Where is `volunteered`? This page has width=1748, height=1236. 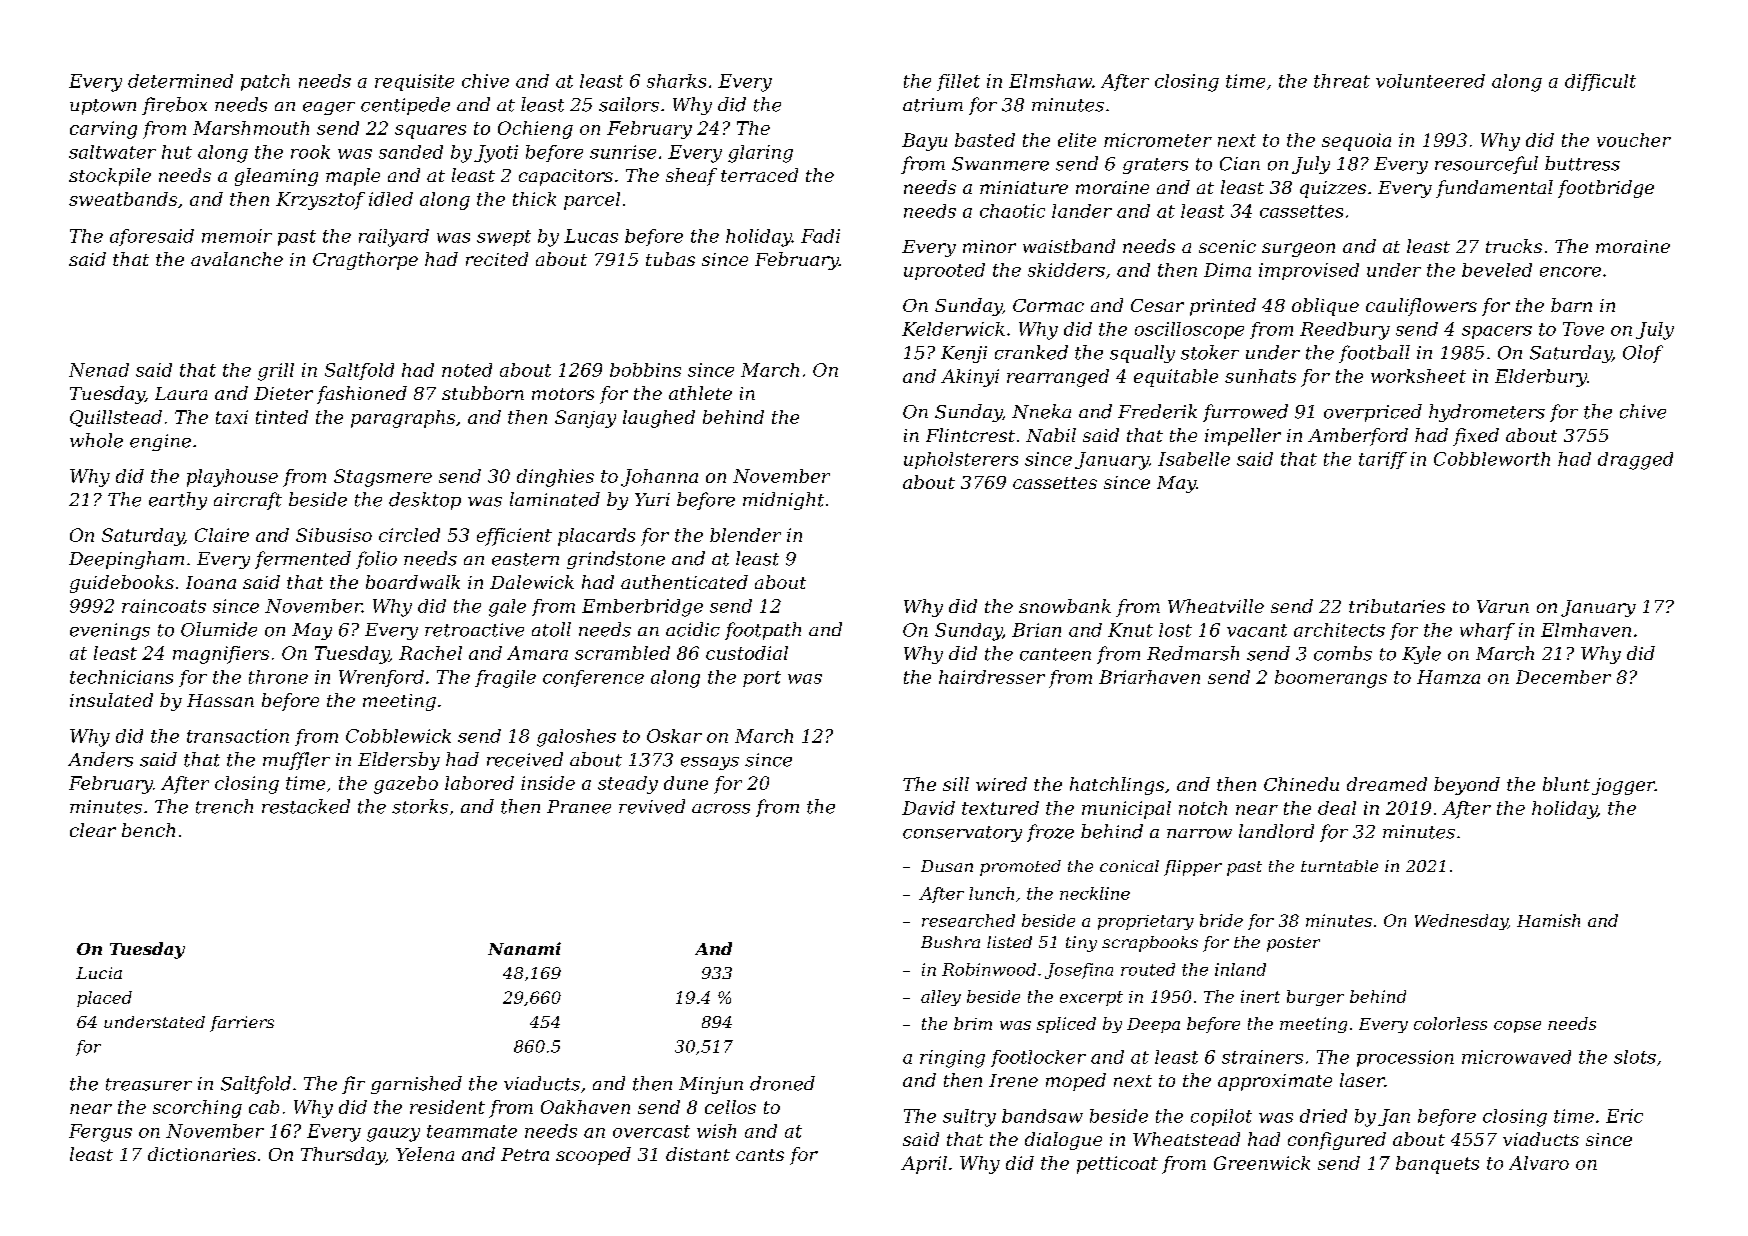 volunteered is located at coordinates (1430, 81).
